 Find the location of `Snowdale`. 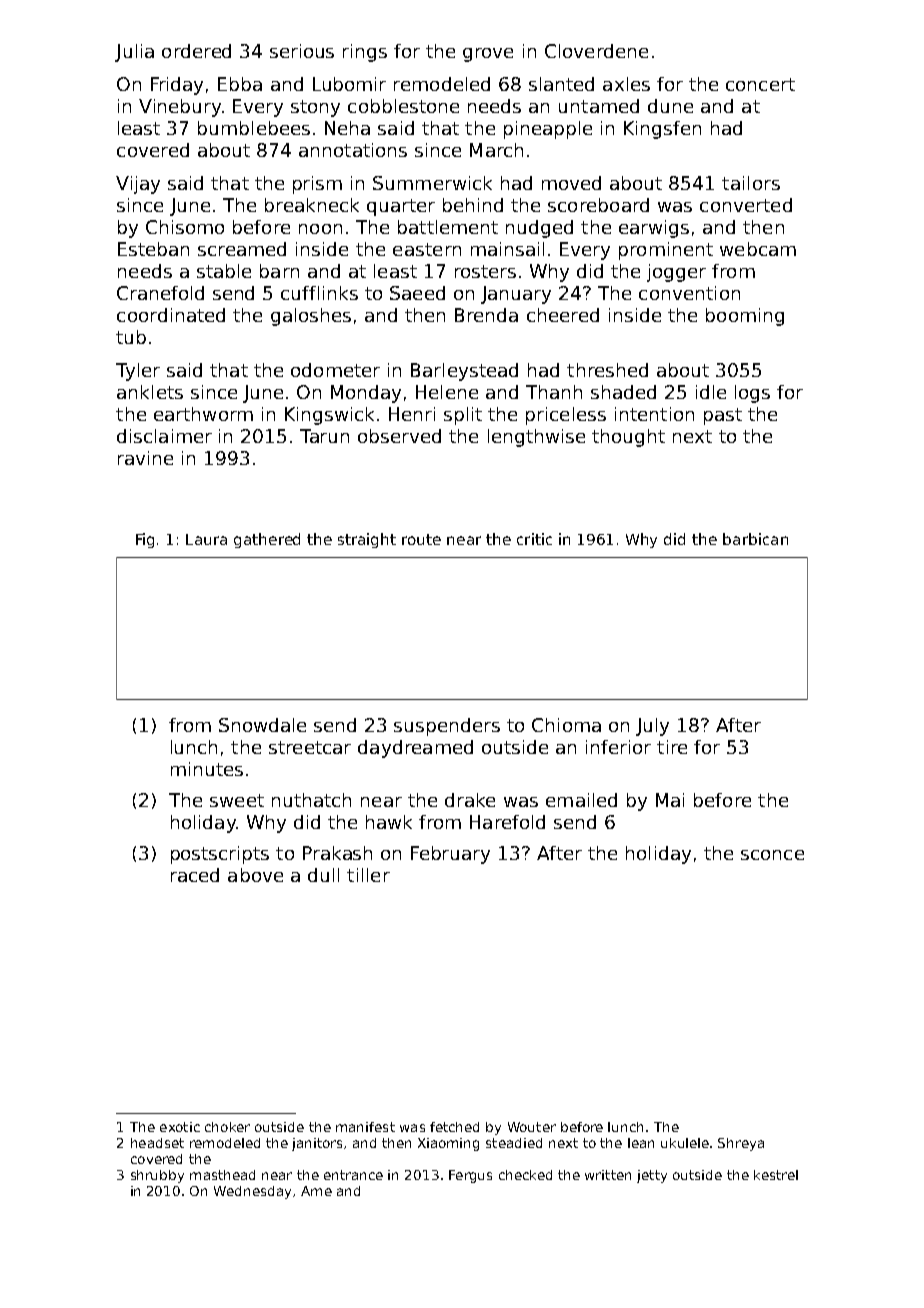

Snowdale is located at coordinates (262, 725).
